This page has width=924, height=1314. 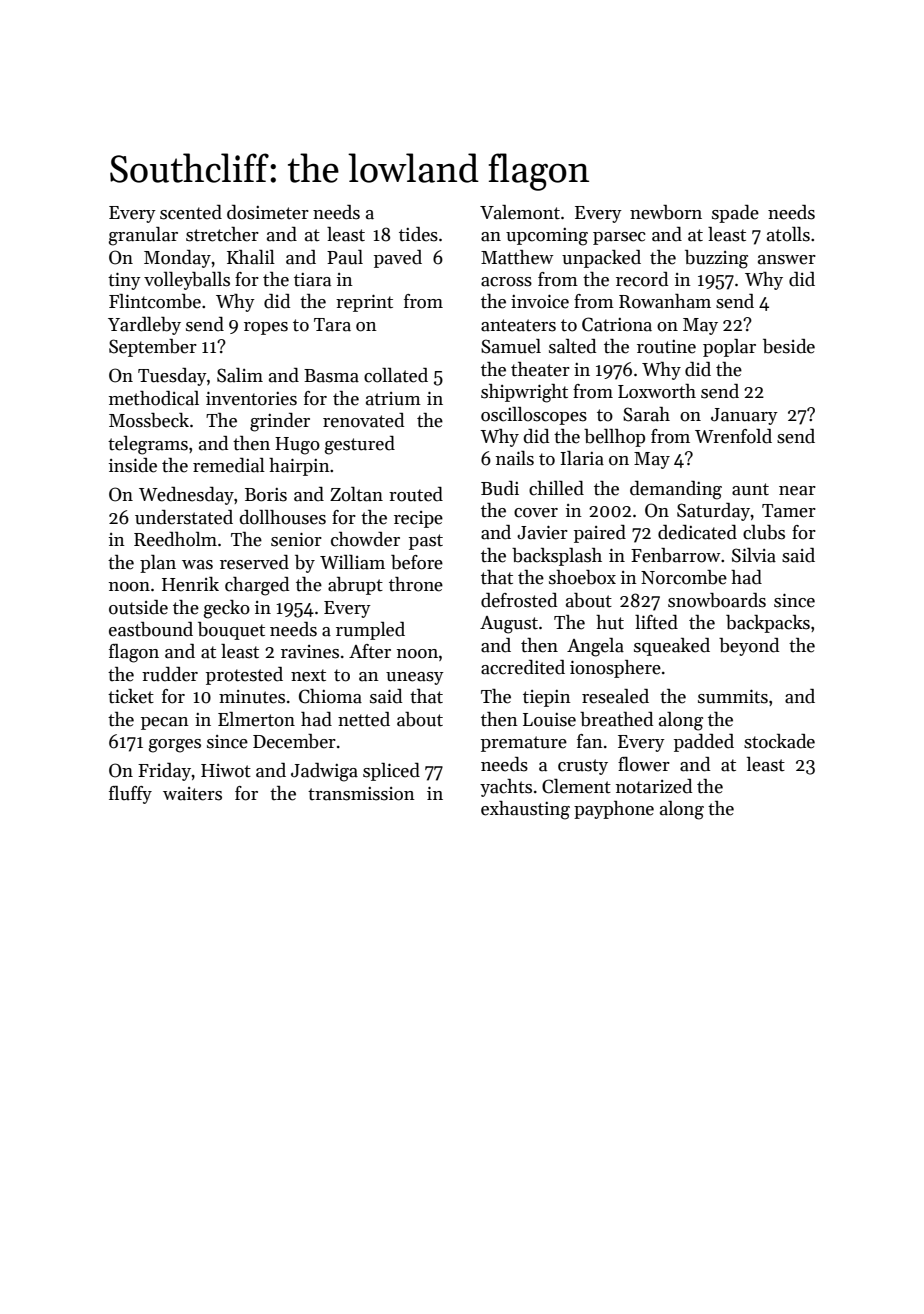 What do you see at coordinates (517, 257) in the page?
I see `Matthew` at bounding box center [517, 257].
